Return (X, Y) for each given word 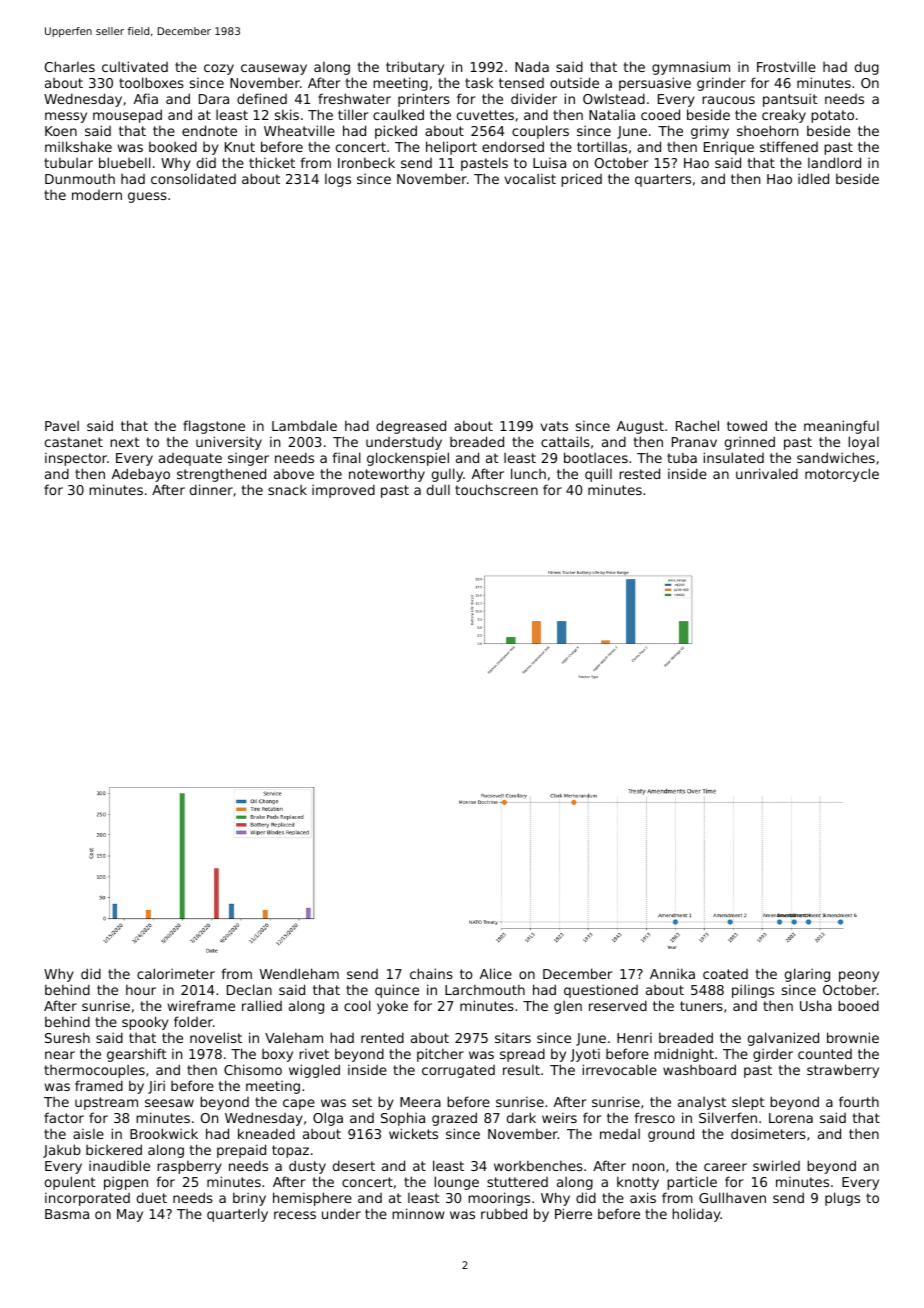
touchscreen (496, 489)
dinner (211, 489)
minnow (418, 1213)
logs (338, 180)
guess (147, 197)
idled (813, 178)
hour (141, 989)
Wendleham (299, 973)
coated (725, 974)
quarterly (237, 1215)
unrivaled (767, 473)
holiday (696, 1215)
